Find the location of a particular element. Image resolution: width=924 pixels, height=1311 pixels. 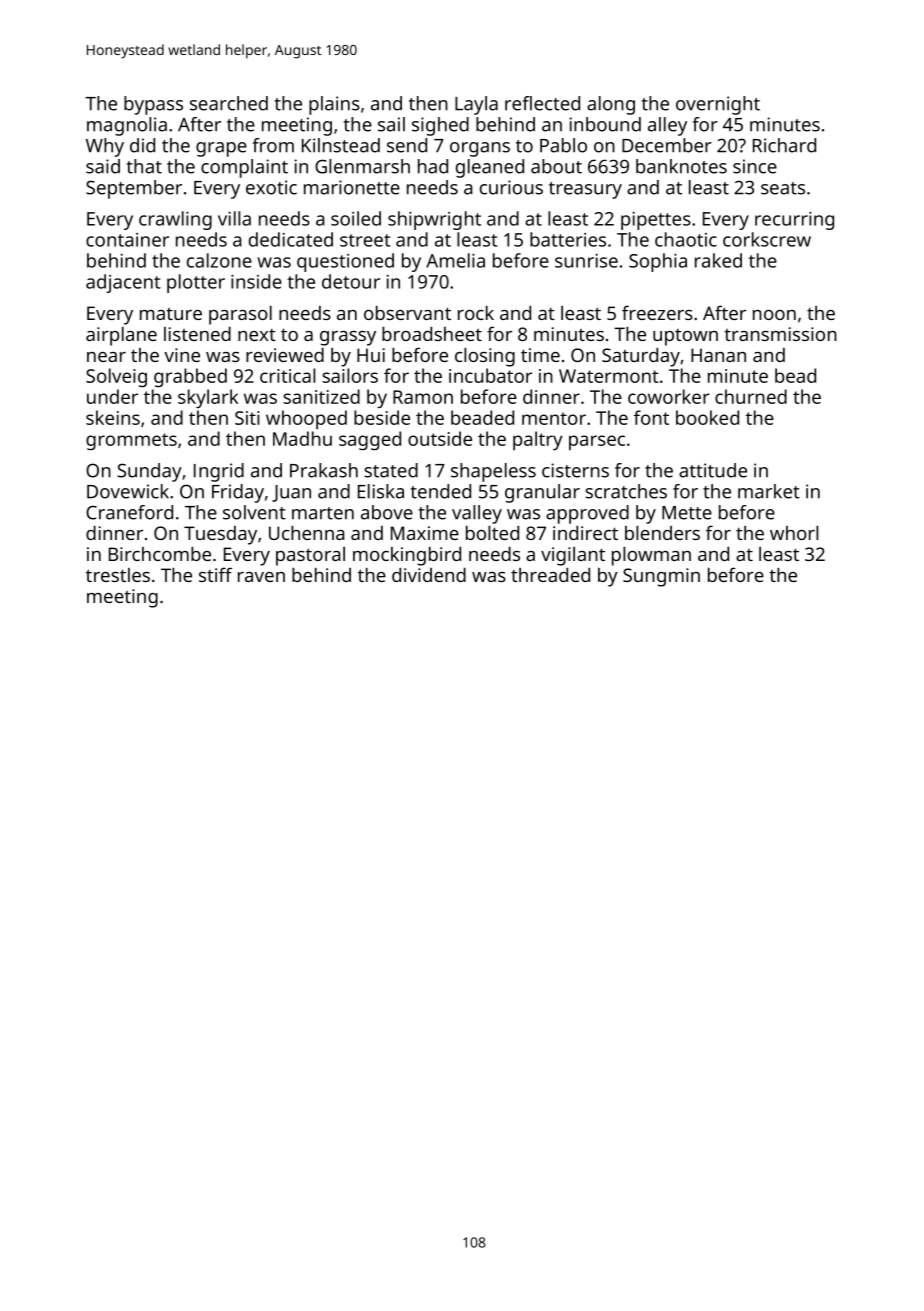

whorl is located at coordinates (794, 533).
